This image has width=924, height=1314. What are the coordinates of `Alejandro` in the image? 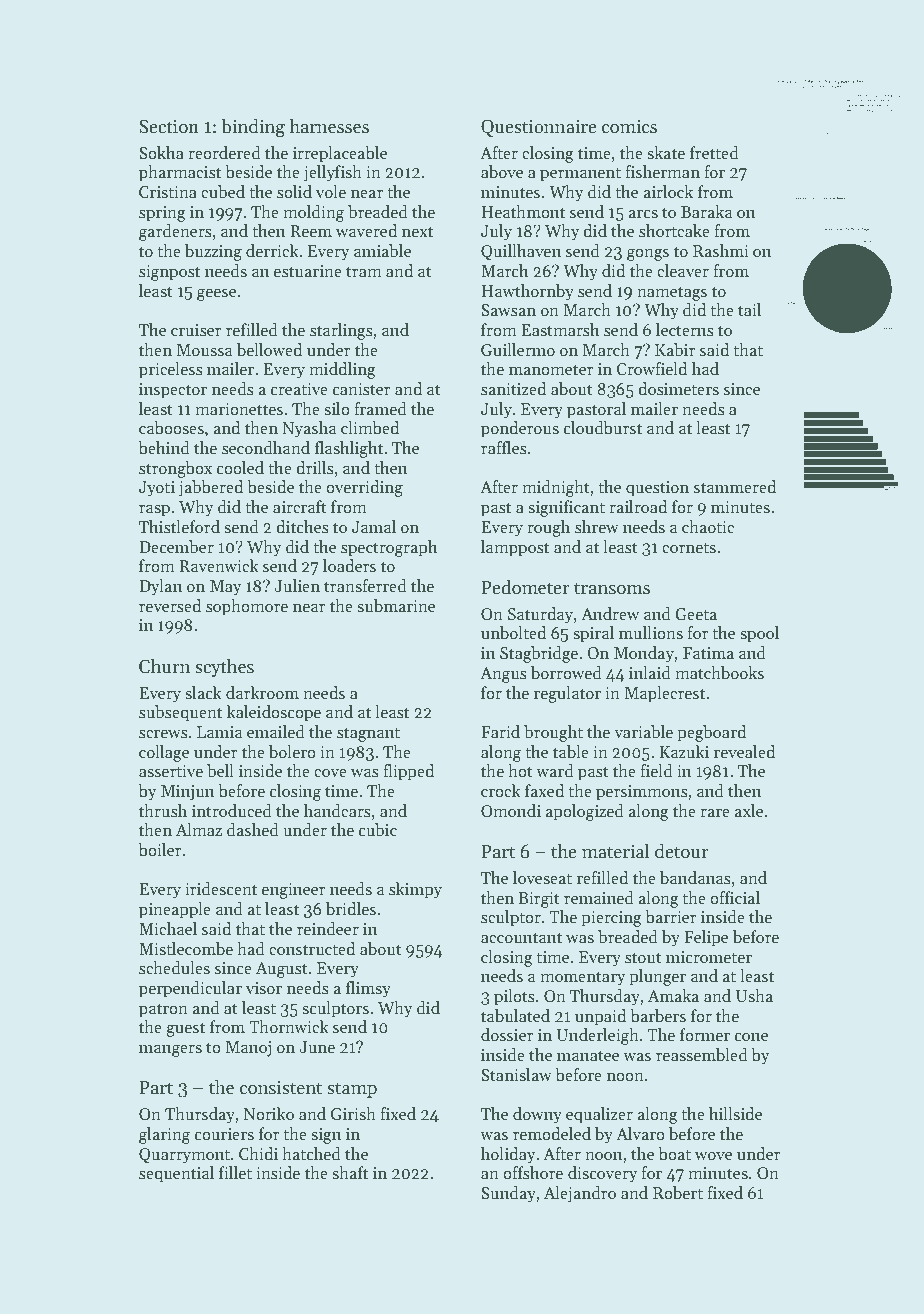 It's located at (580, 1194).
